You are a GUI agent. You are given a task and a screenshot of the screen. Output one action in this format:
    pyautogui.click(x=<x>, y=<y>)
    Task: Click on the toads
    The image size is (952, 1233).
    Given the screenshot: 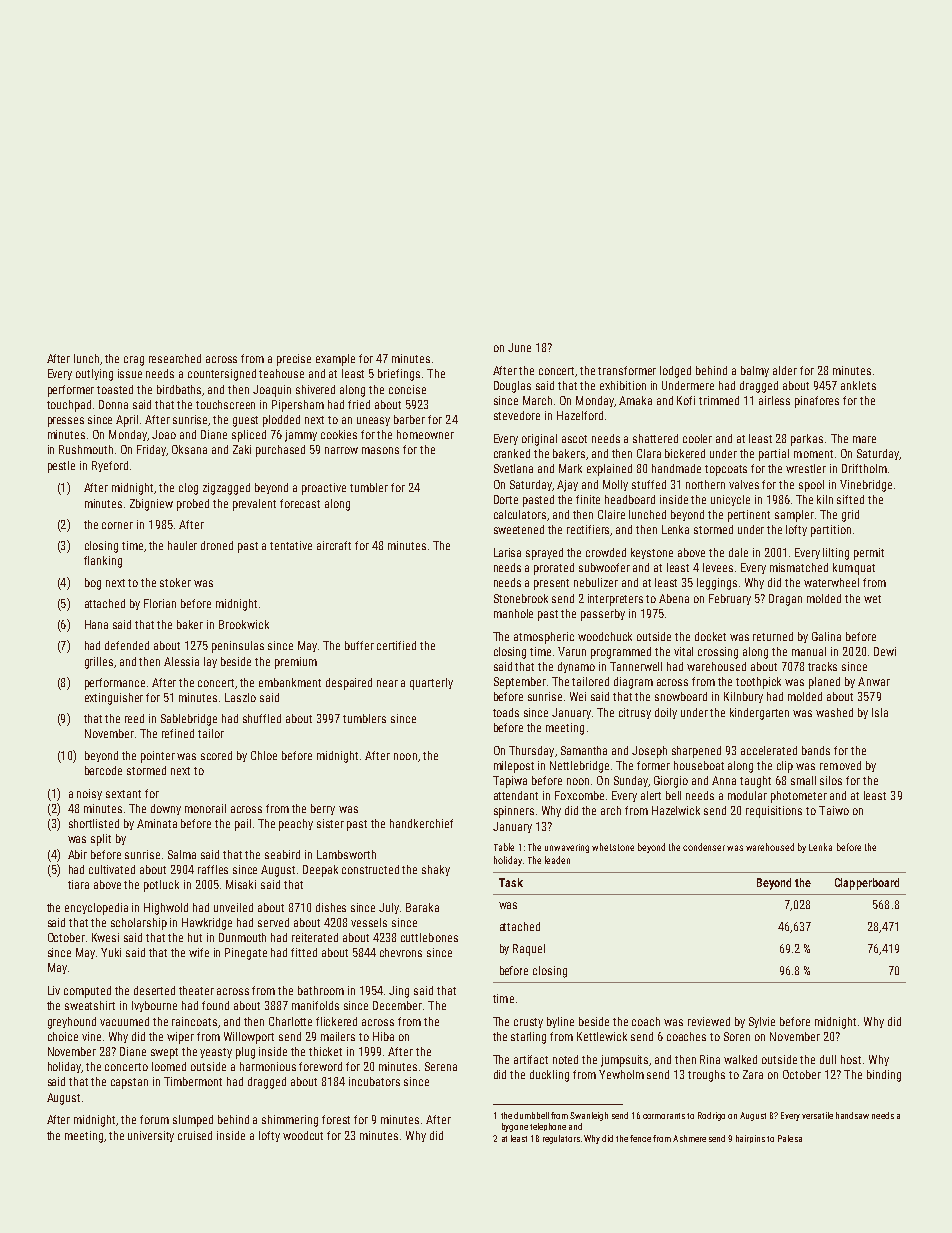 What is the action you would take?
    pyautogui.click(x=506, y=712)
